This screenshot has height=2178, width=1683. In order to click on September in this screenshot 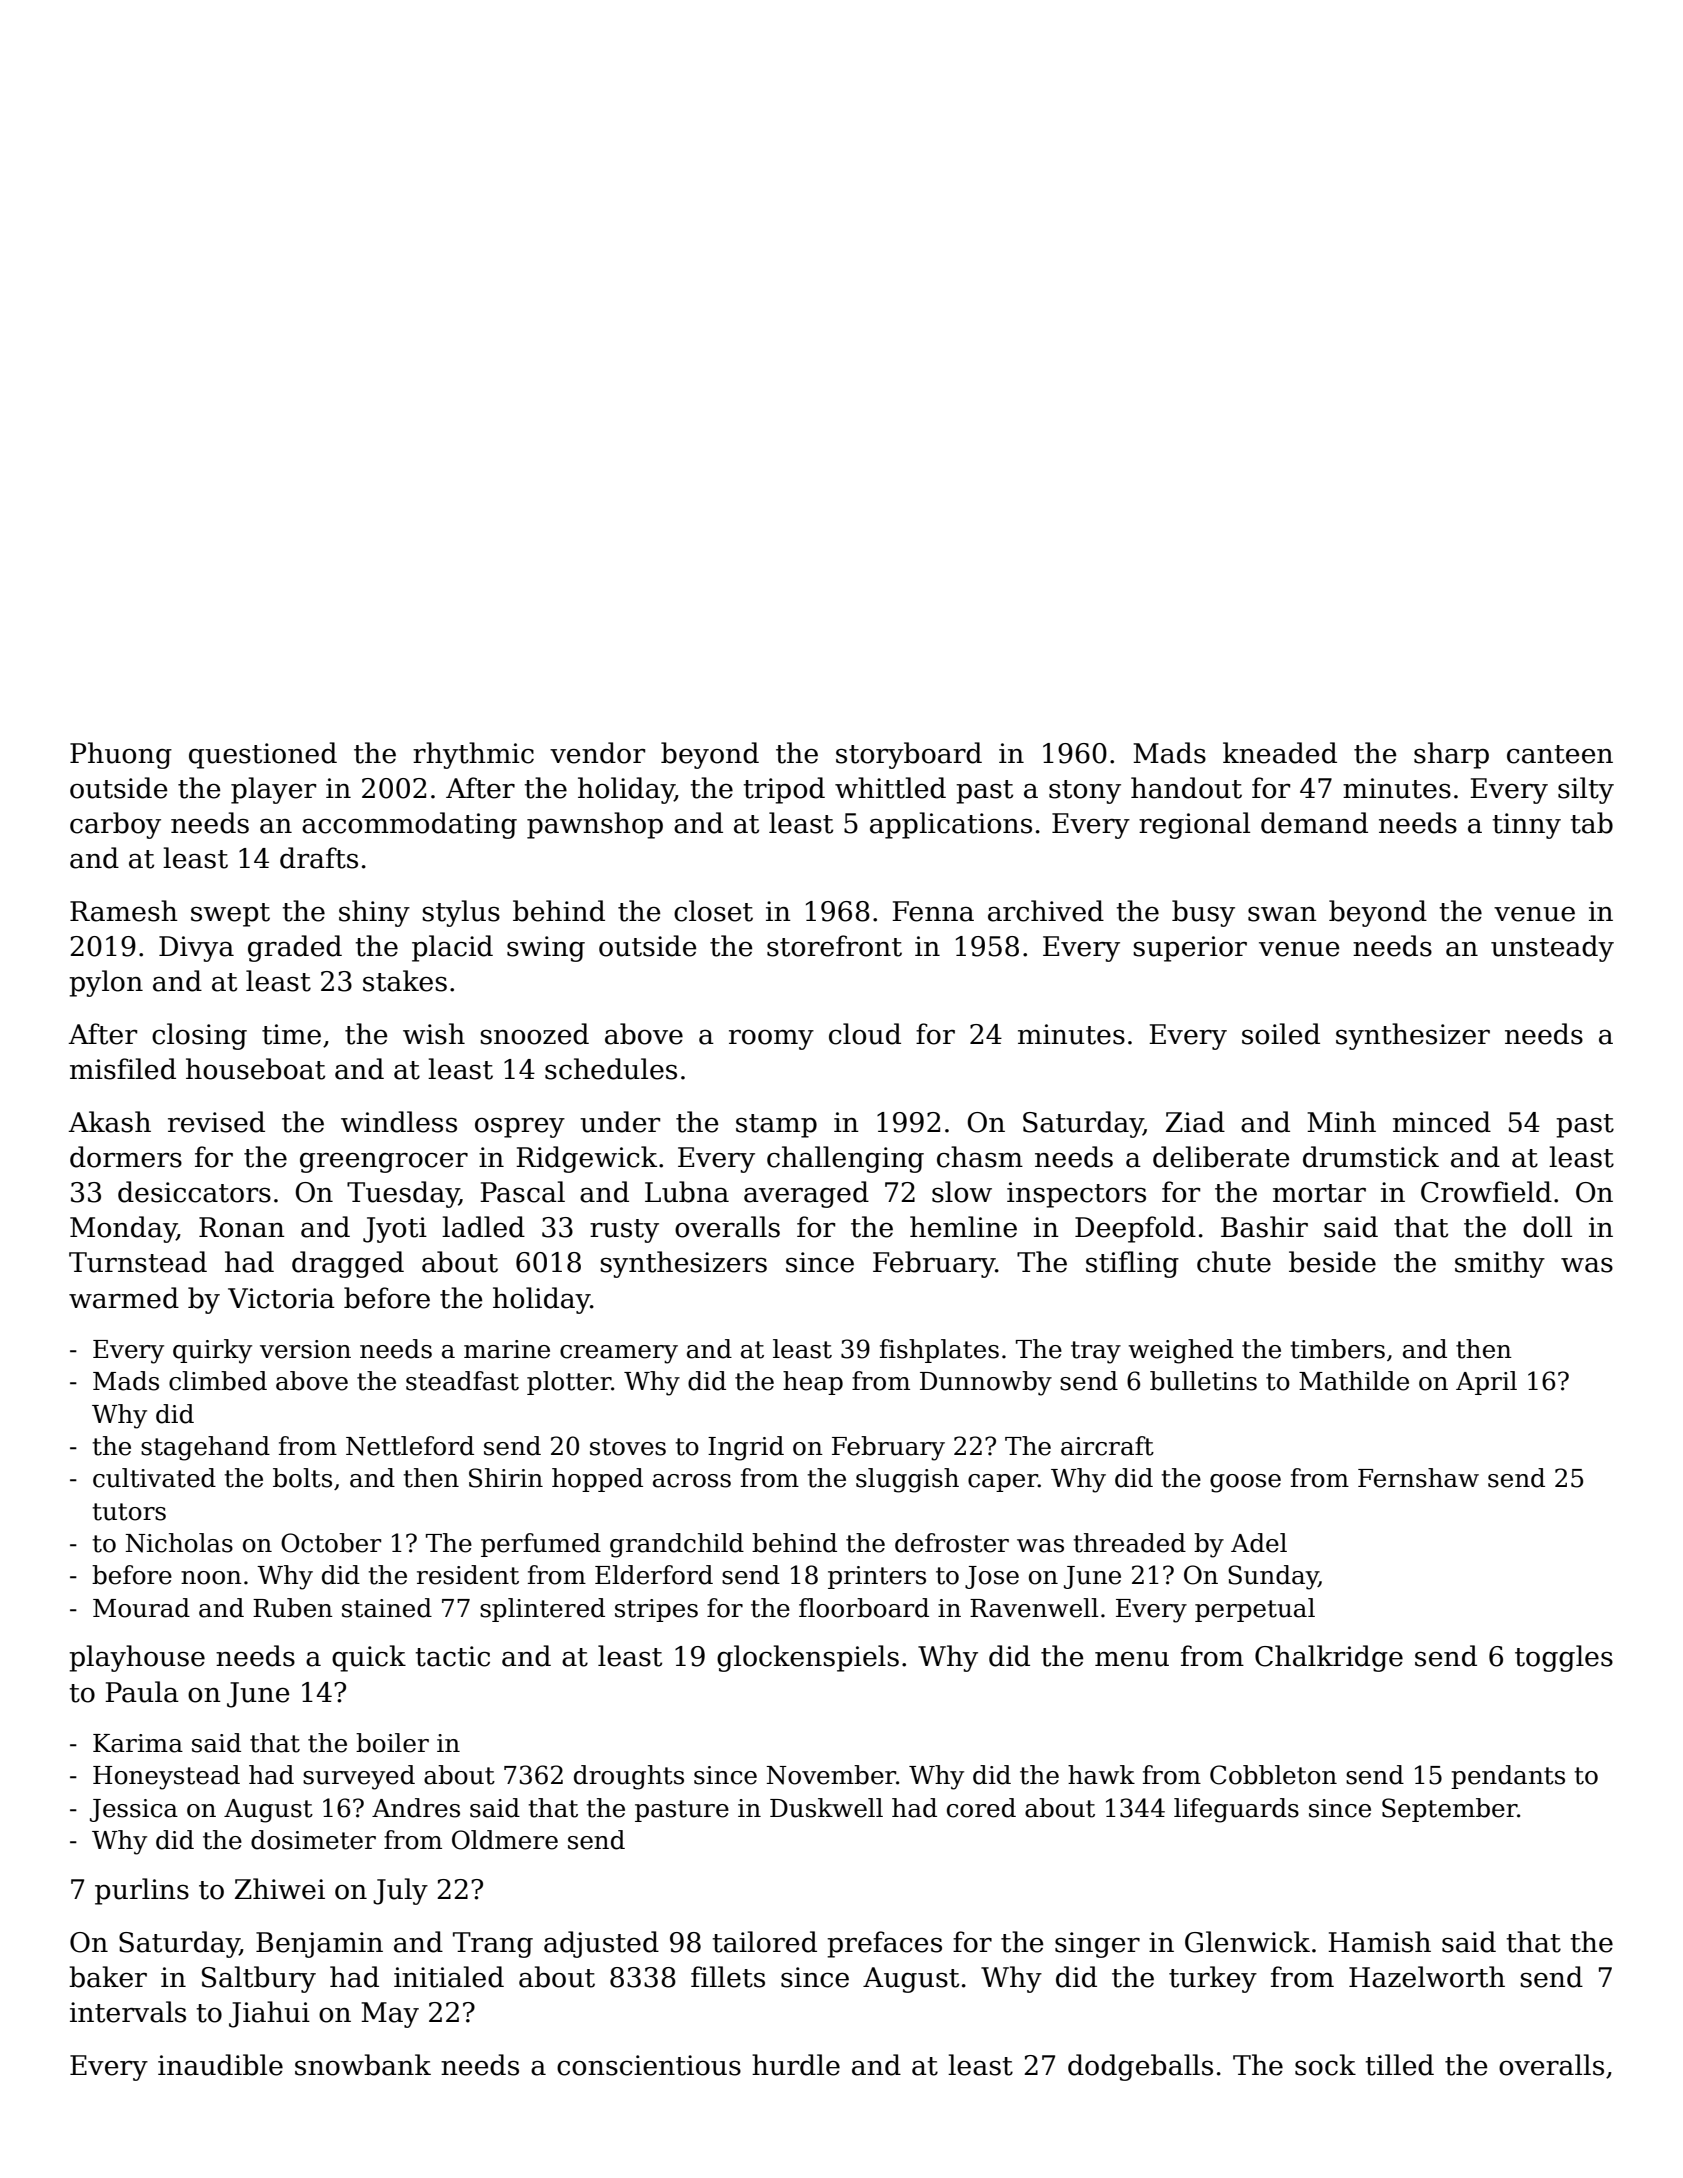, I will do `click(1449, 1810)`.
